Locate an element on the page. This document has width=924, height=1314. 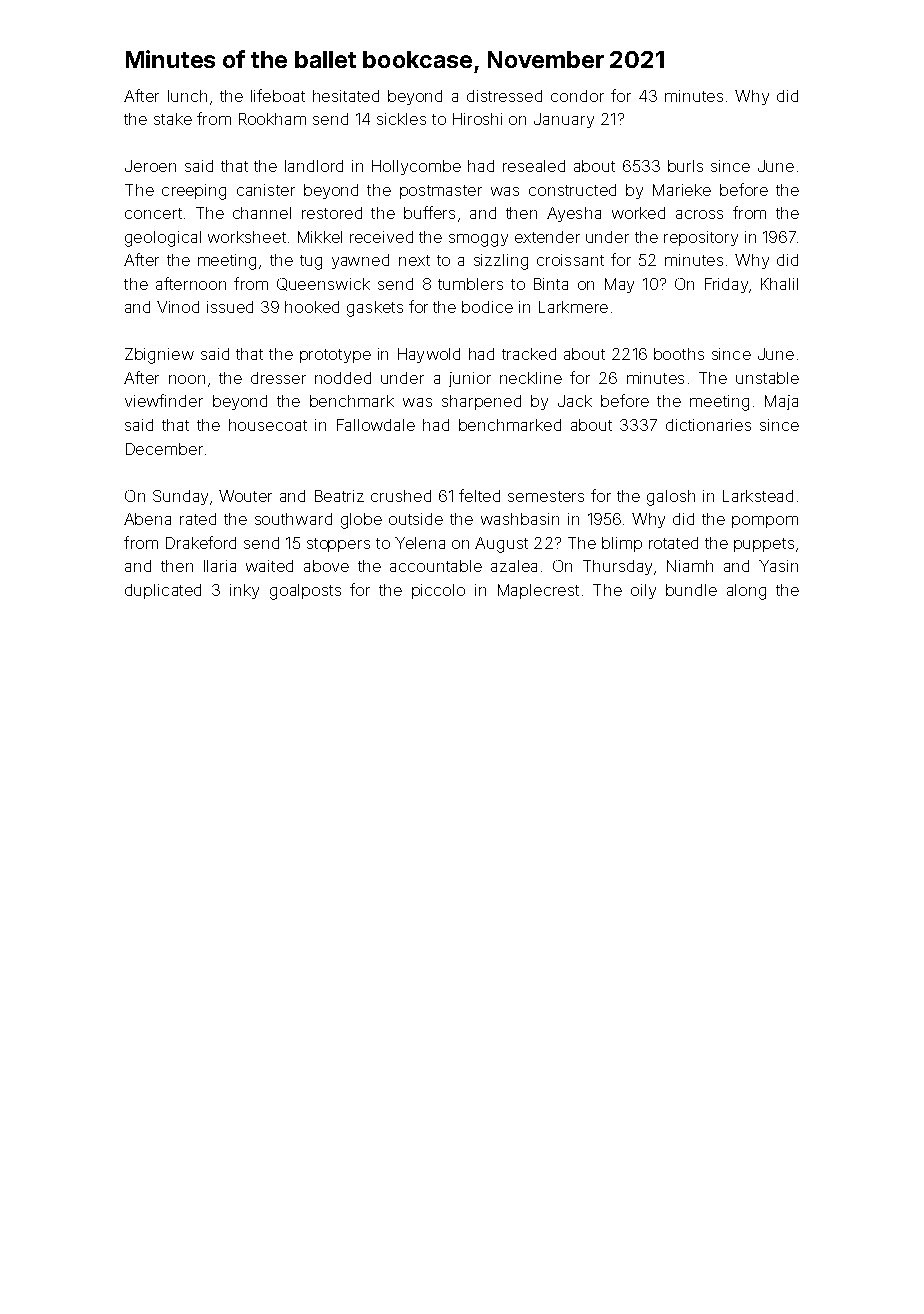
housecoat is located at coordinates (268, 425).
